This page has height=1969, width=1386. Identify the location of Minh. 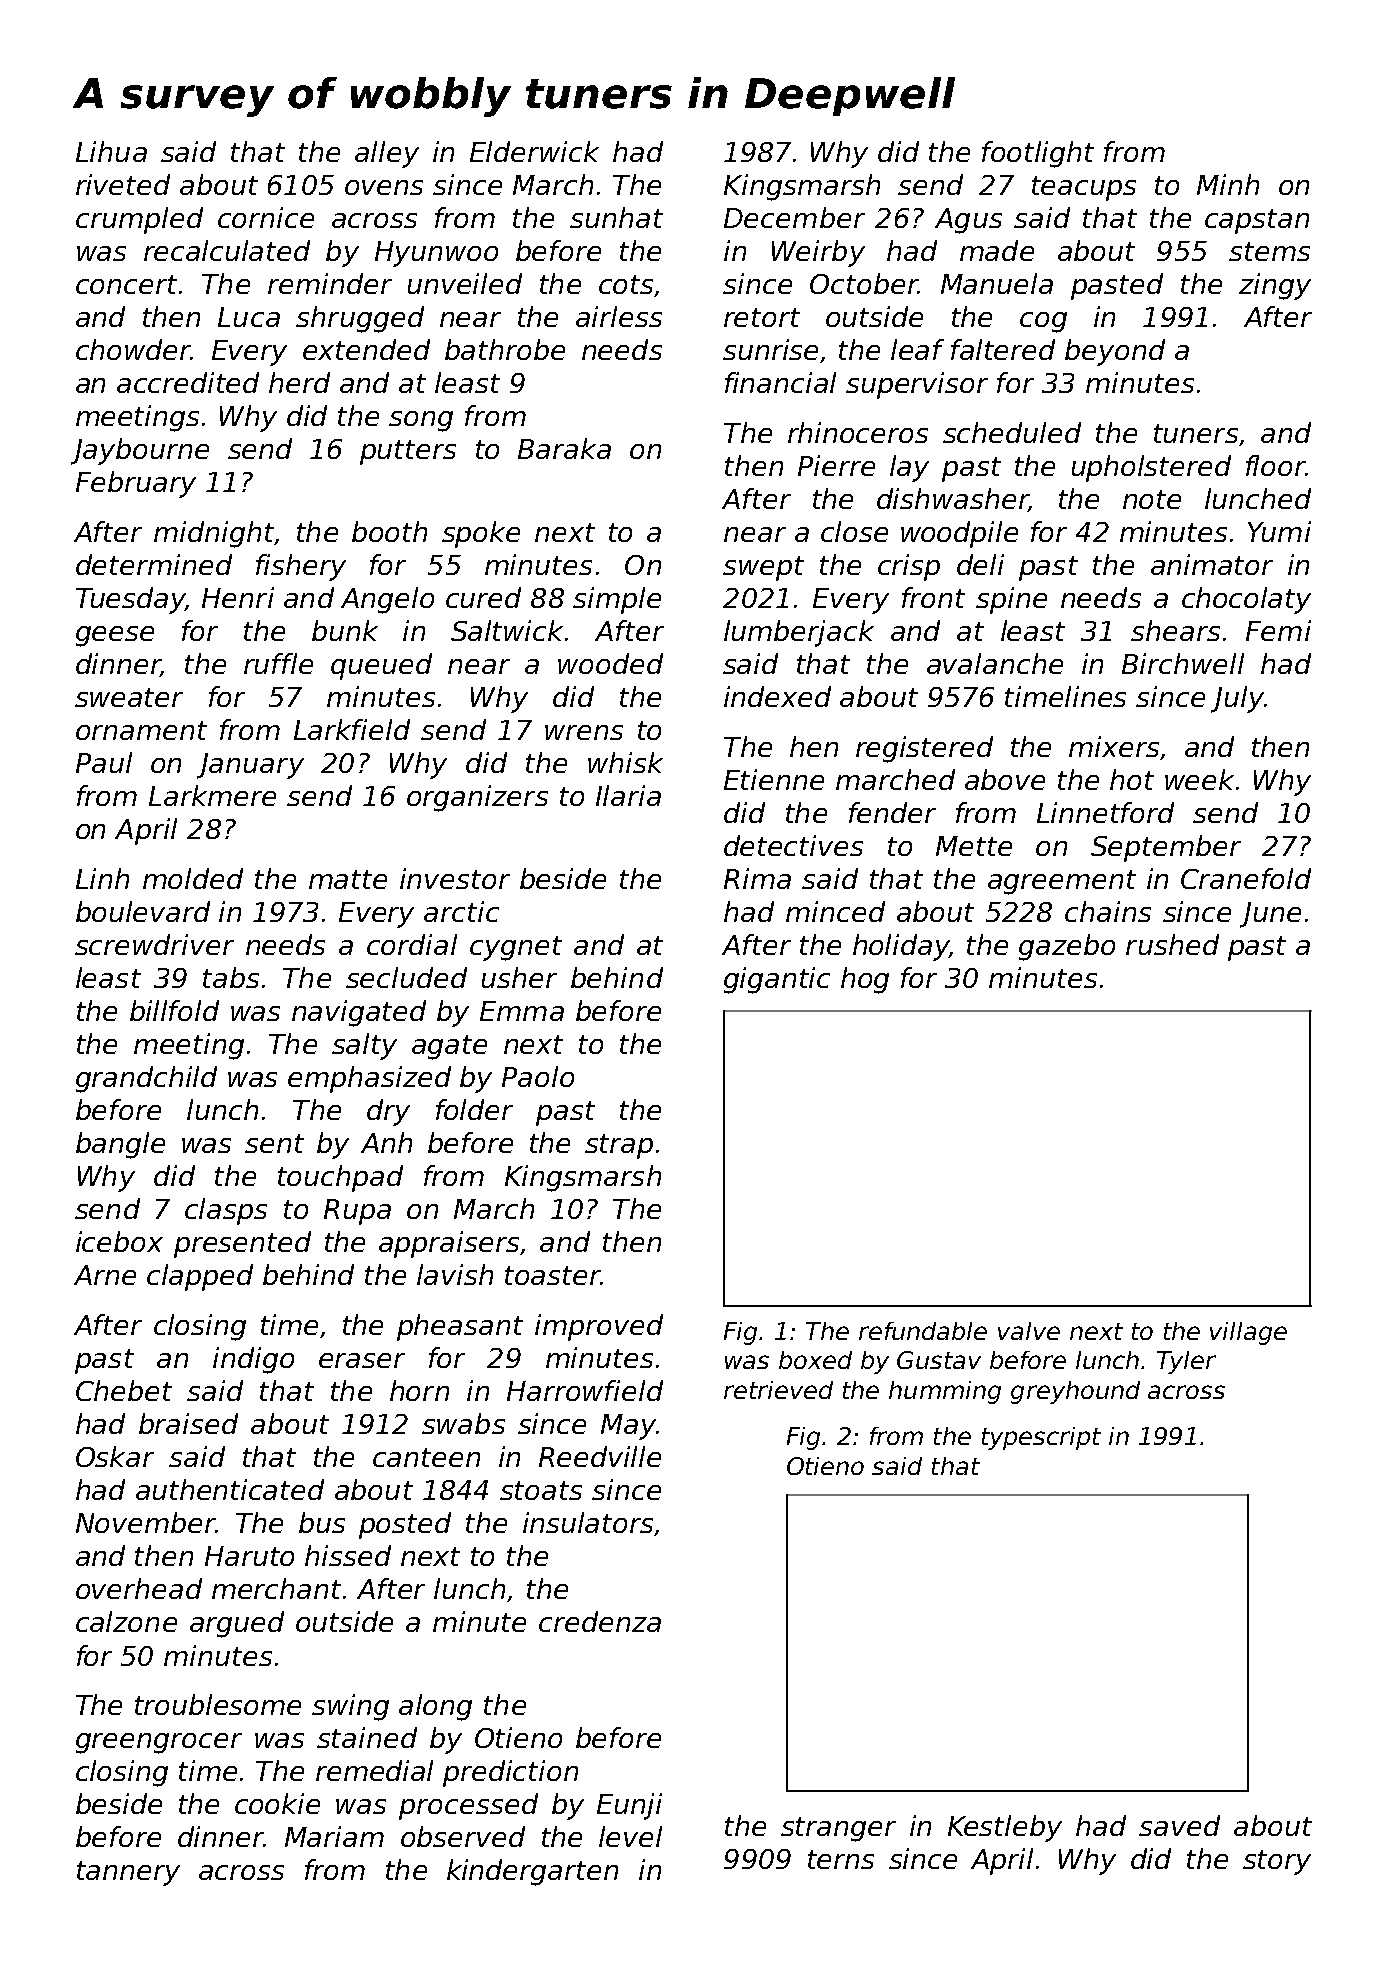
(1228, 184).
